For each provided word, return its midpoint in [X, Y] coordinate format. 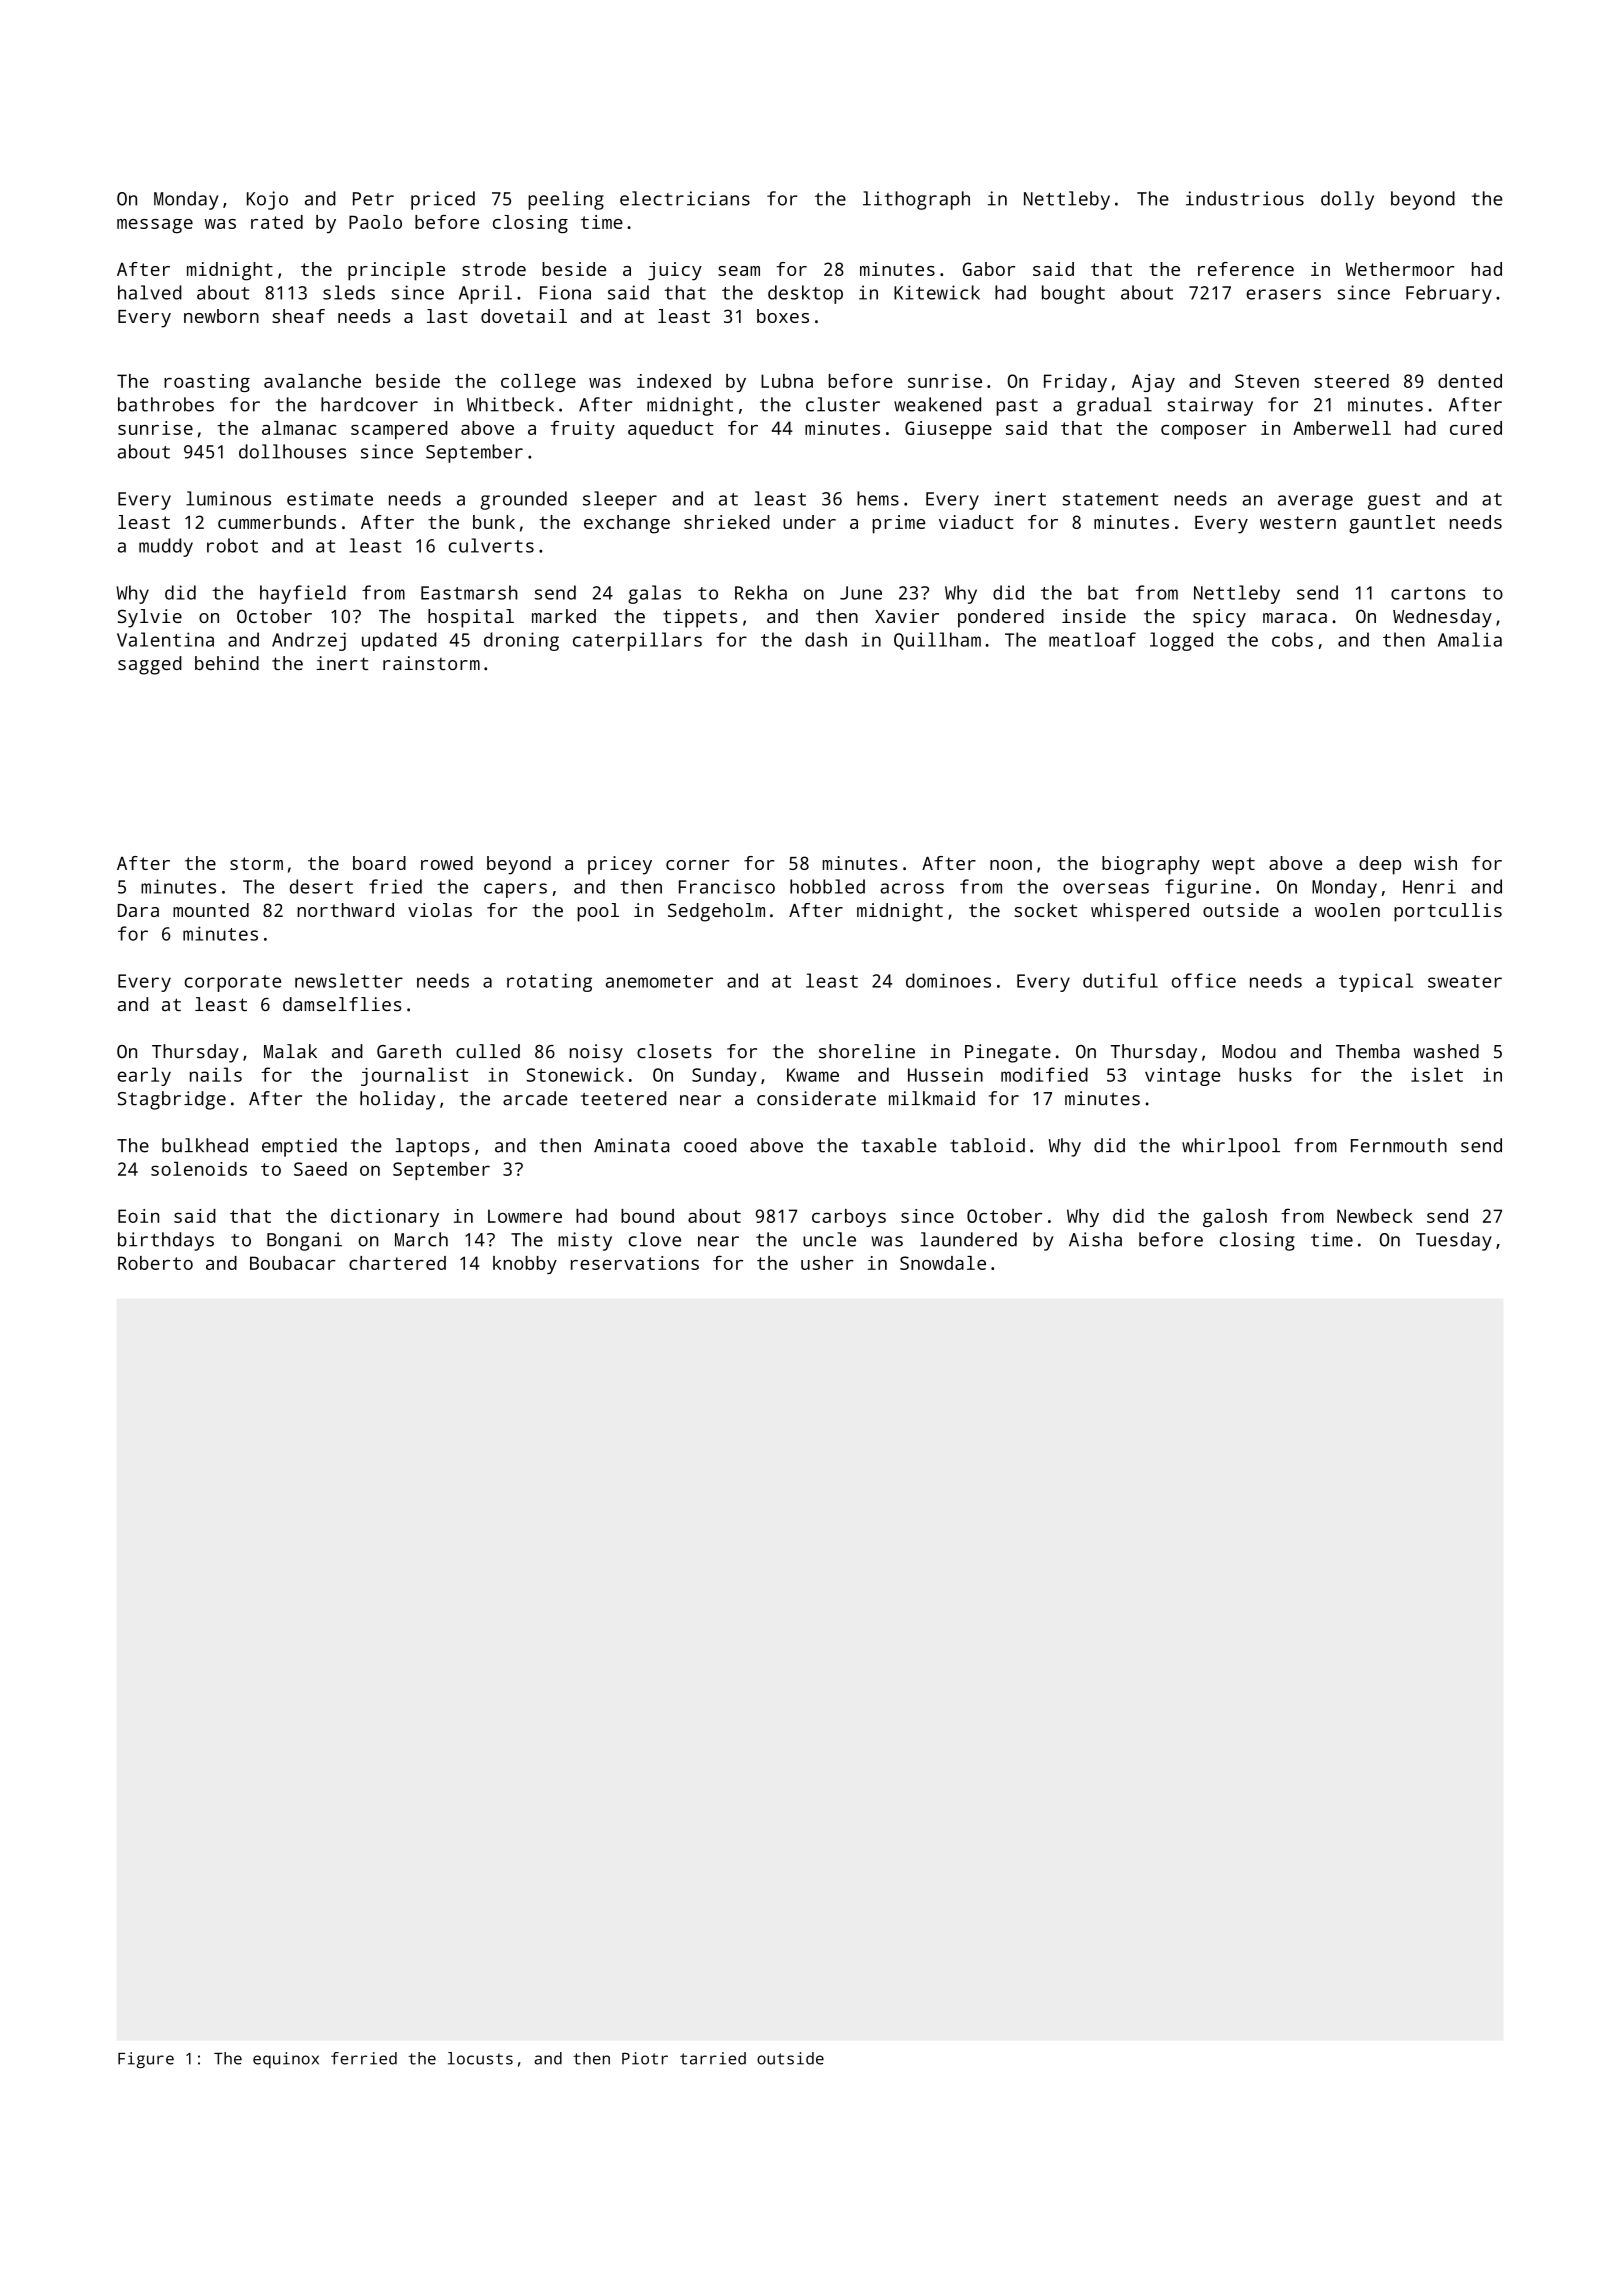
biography [1151, 865]
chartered [397, 1263]
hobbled [827, 886]
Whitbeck [510, 404]
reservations [635, 1263]
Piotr [645, 2058]
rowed [447, 863]
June [861, 593]
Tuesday [1454, 1241]
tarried [713, 2058]
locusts [480, 2058]
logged [1181, 641]
